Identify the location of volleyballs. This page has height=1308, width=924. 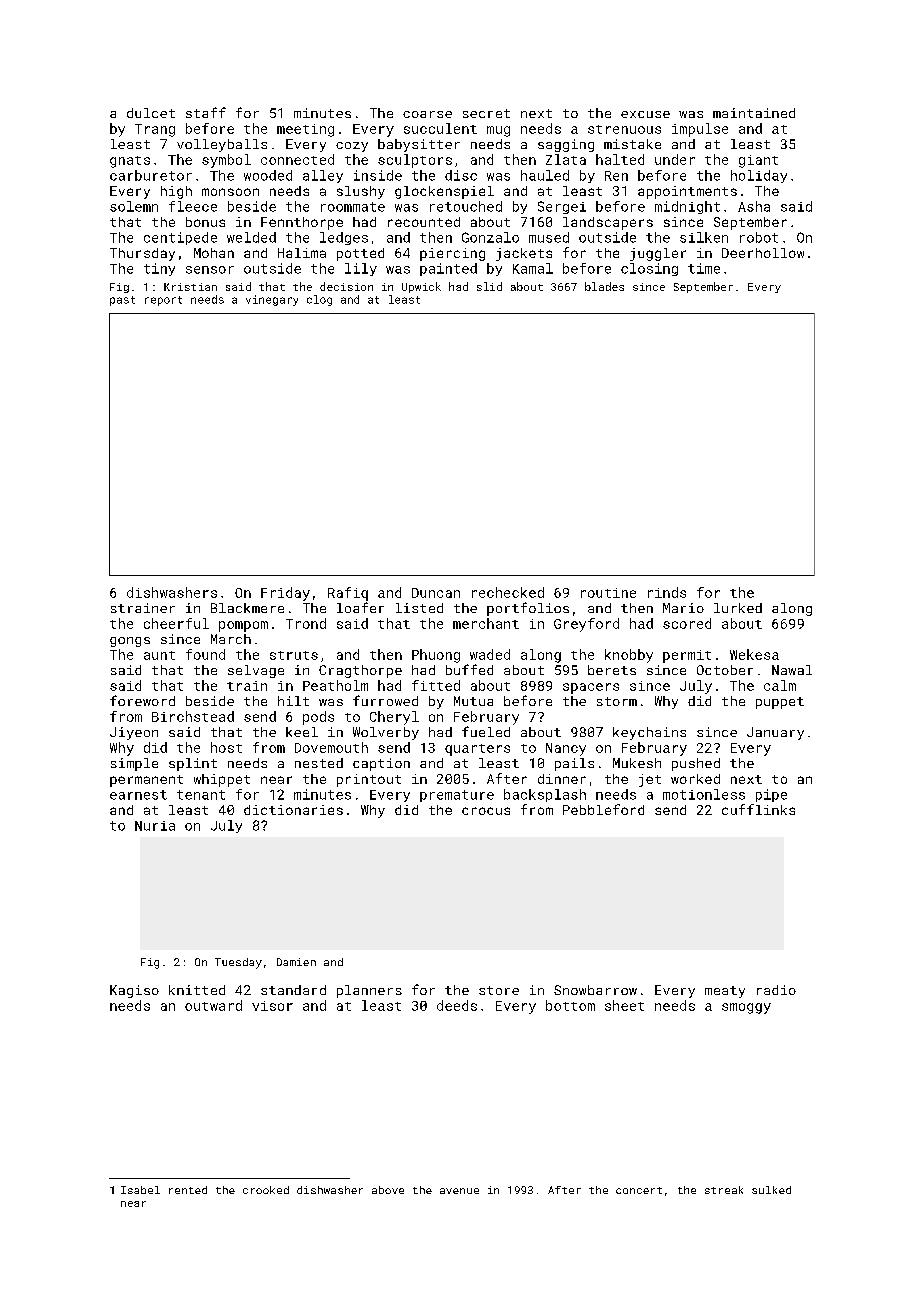
(222, 145).
